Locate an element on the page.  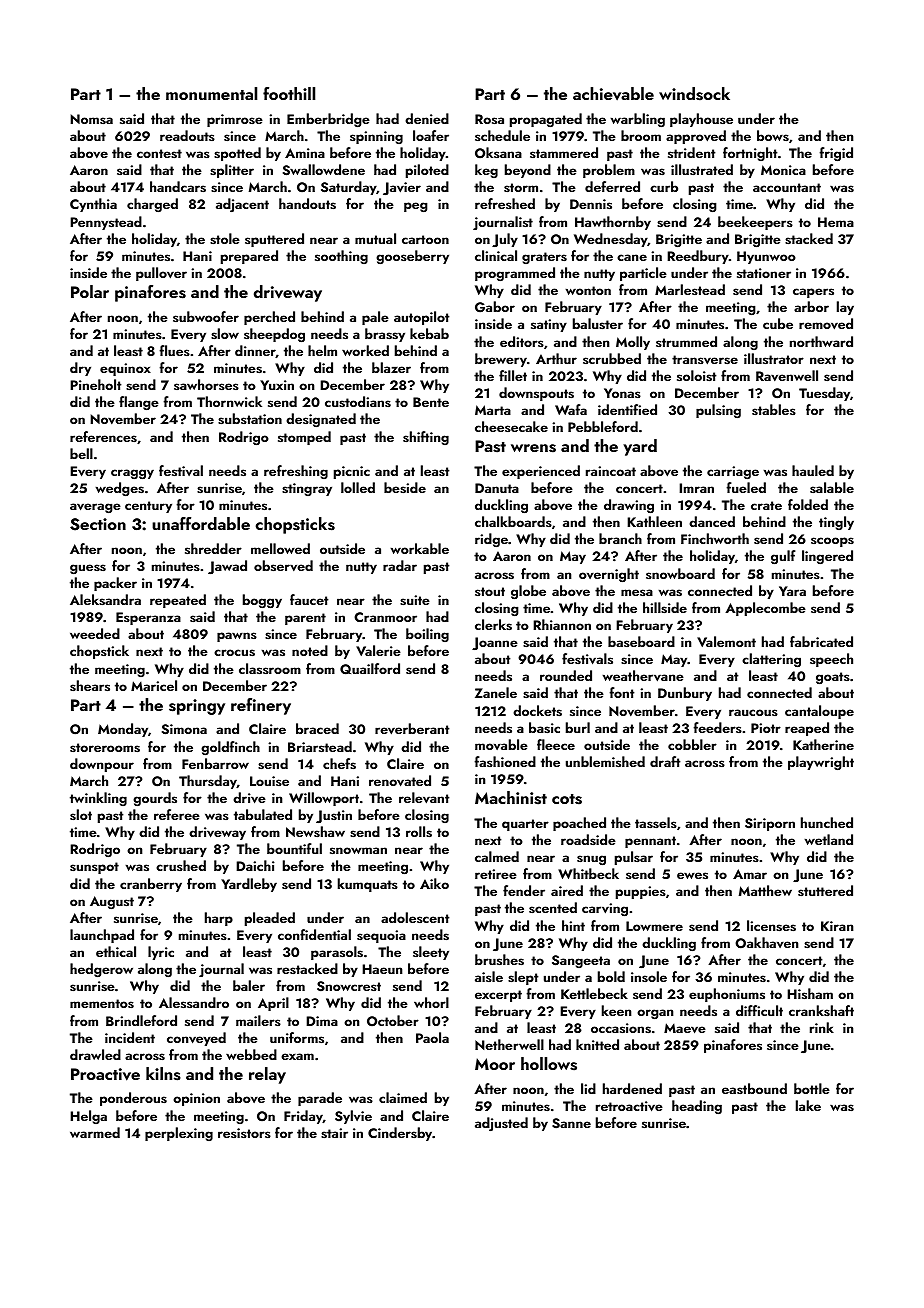
unaffordable is located at coordinates (201, 523).
